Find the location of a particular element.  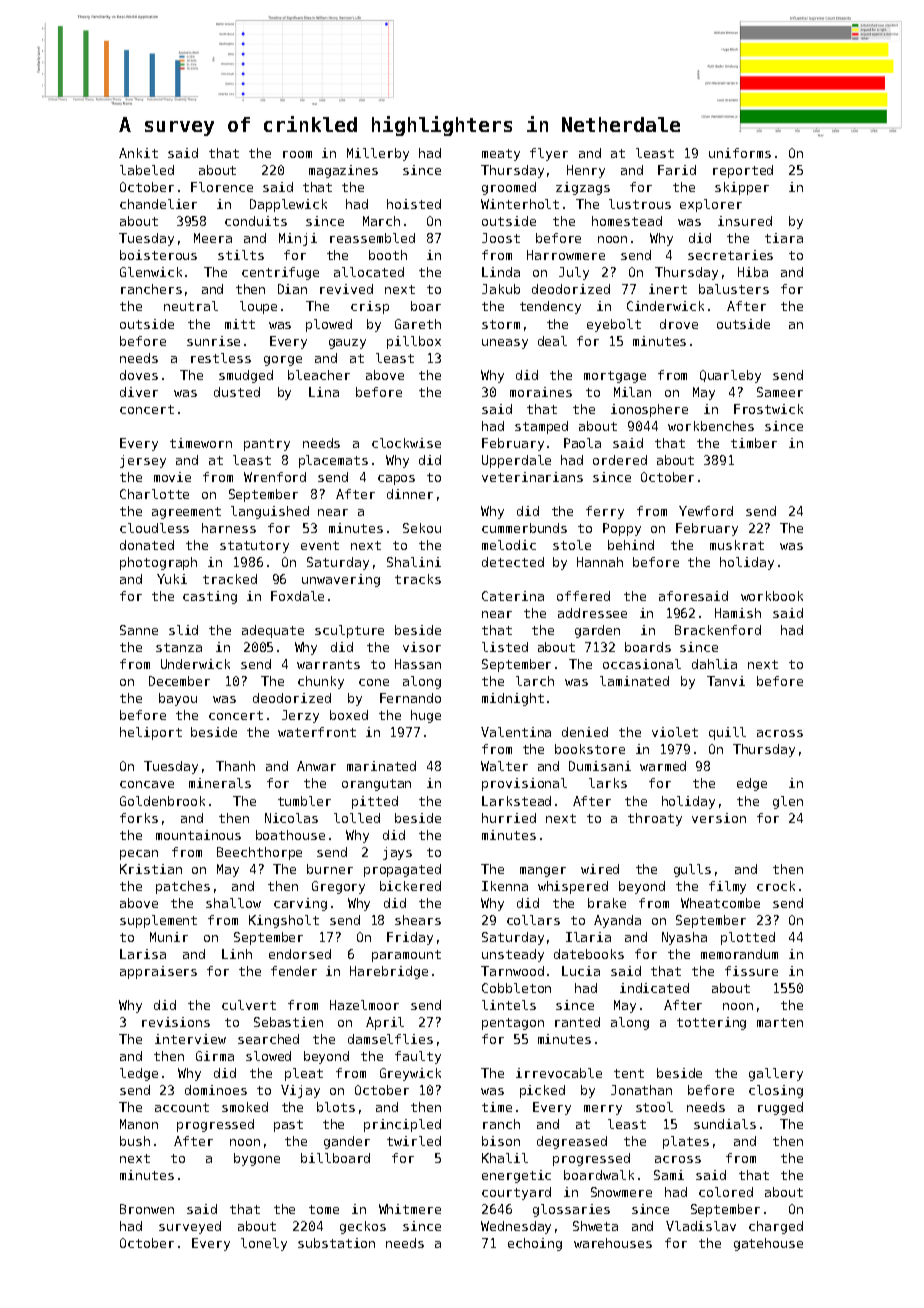

zigzags is located at coordinates (583, 188).
